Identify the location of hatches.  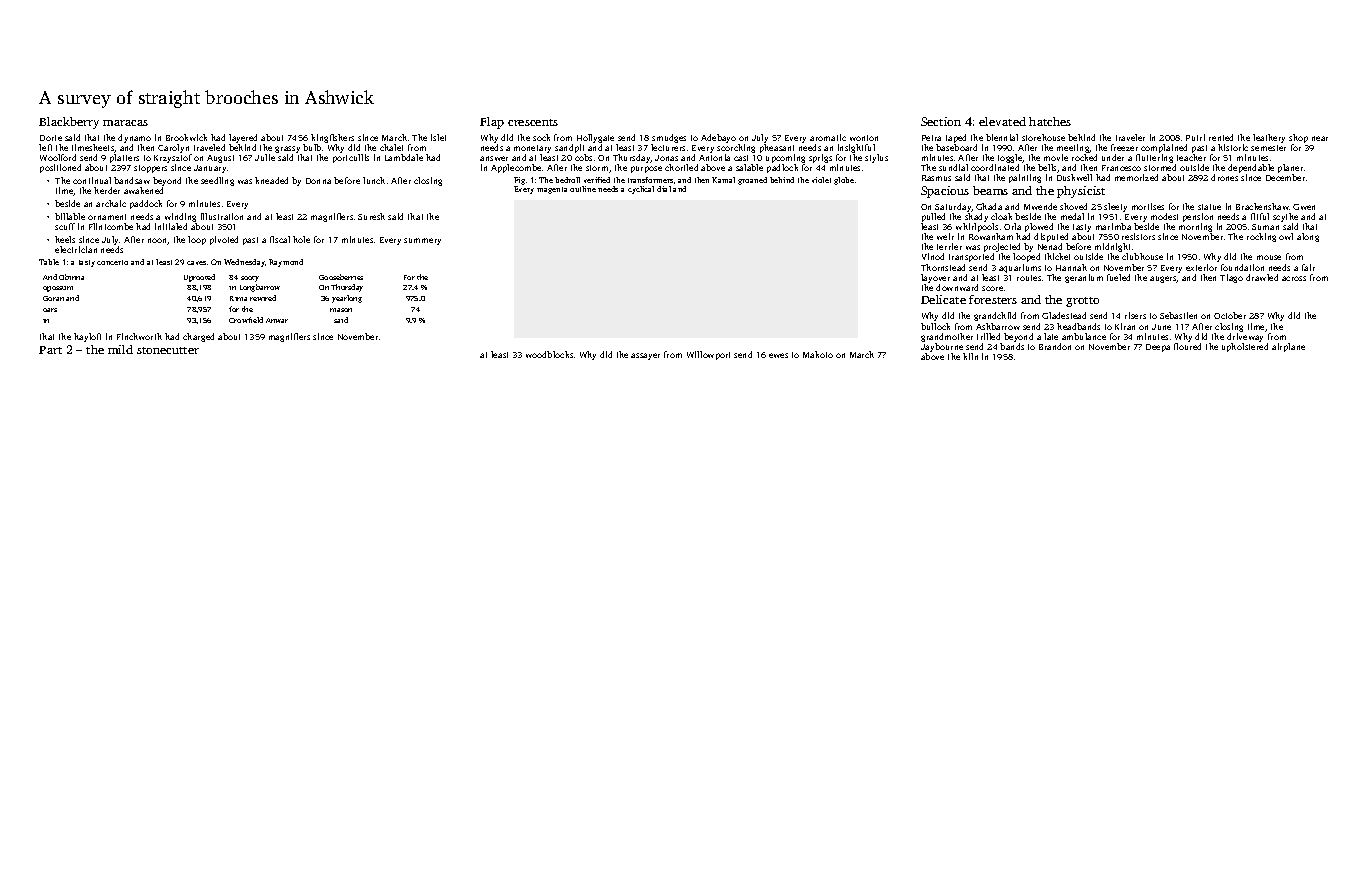
(1050, 121).
